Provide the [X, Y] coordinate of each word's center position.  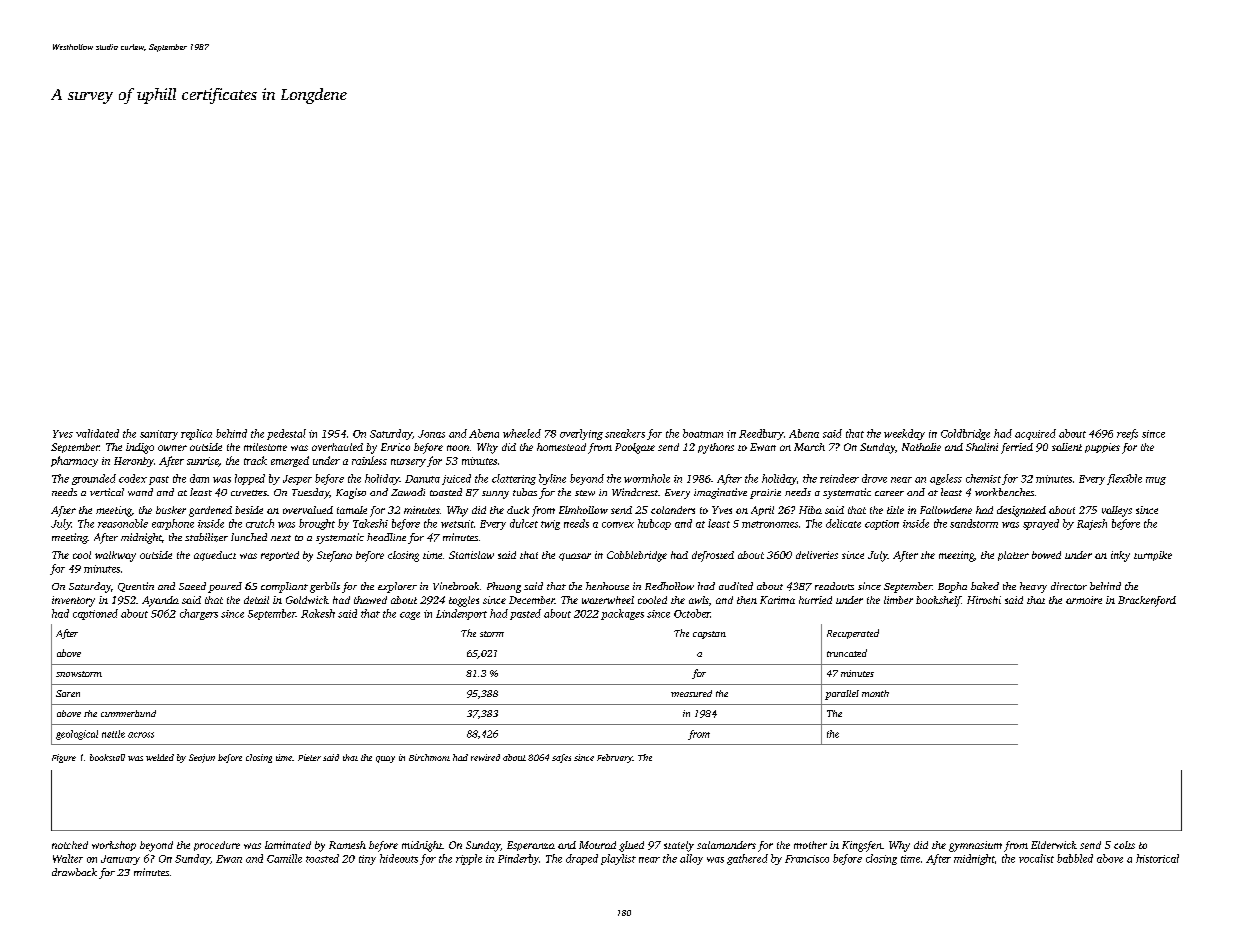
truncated [847, 653]
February [615, 758]
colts [1124, 845]
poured [225, 587]
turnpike [1153, 556]
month [875, 693]
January [120, 860]
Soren [68, 693]
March [809, 447]
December [532, 600]
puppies [1102, 448]
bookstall [107, 757]
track [255, 460]
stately [679, 846]
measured [691, 693]
